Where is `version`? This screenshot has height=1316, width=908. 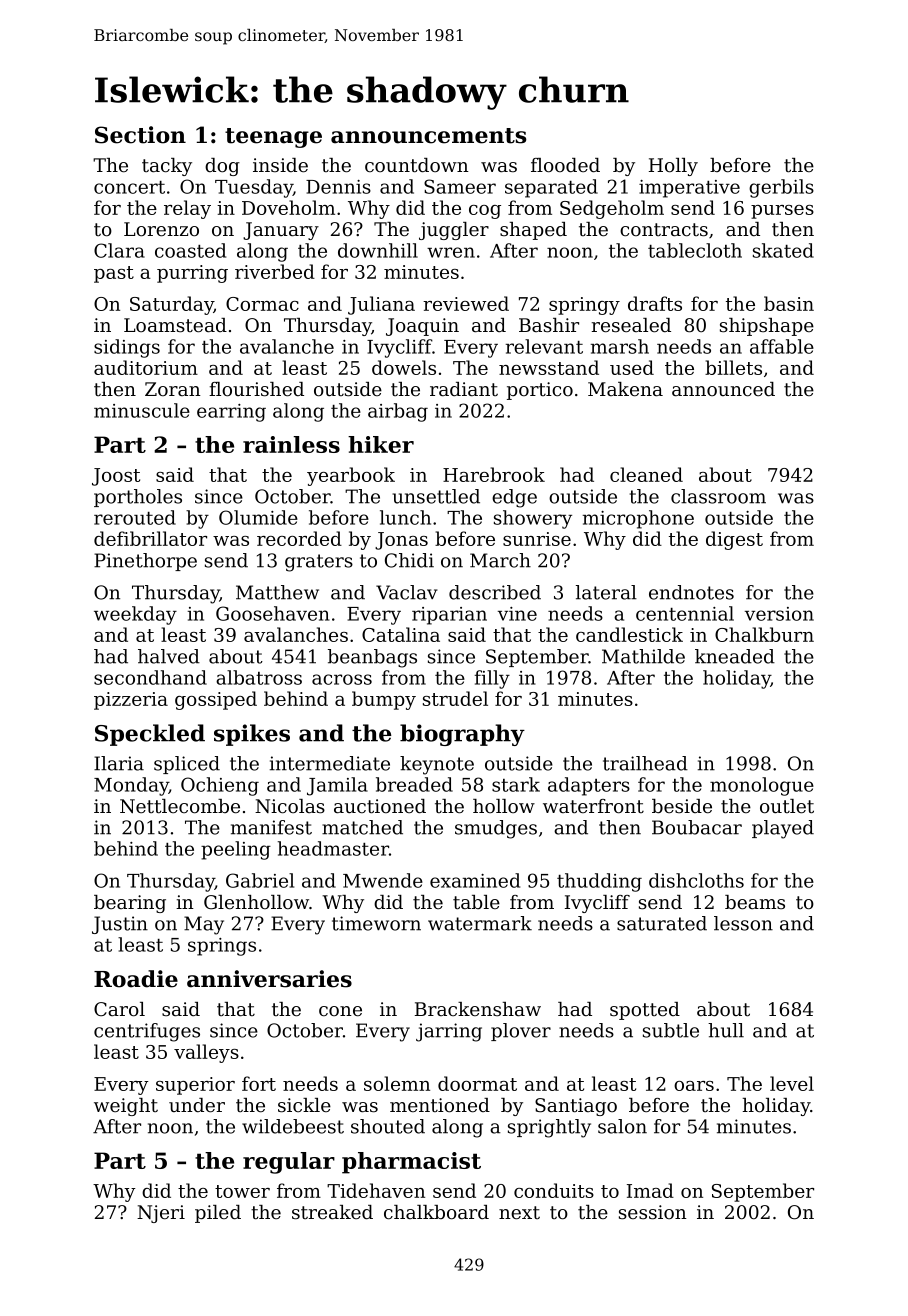
version is located at coordinates (779, 614).
